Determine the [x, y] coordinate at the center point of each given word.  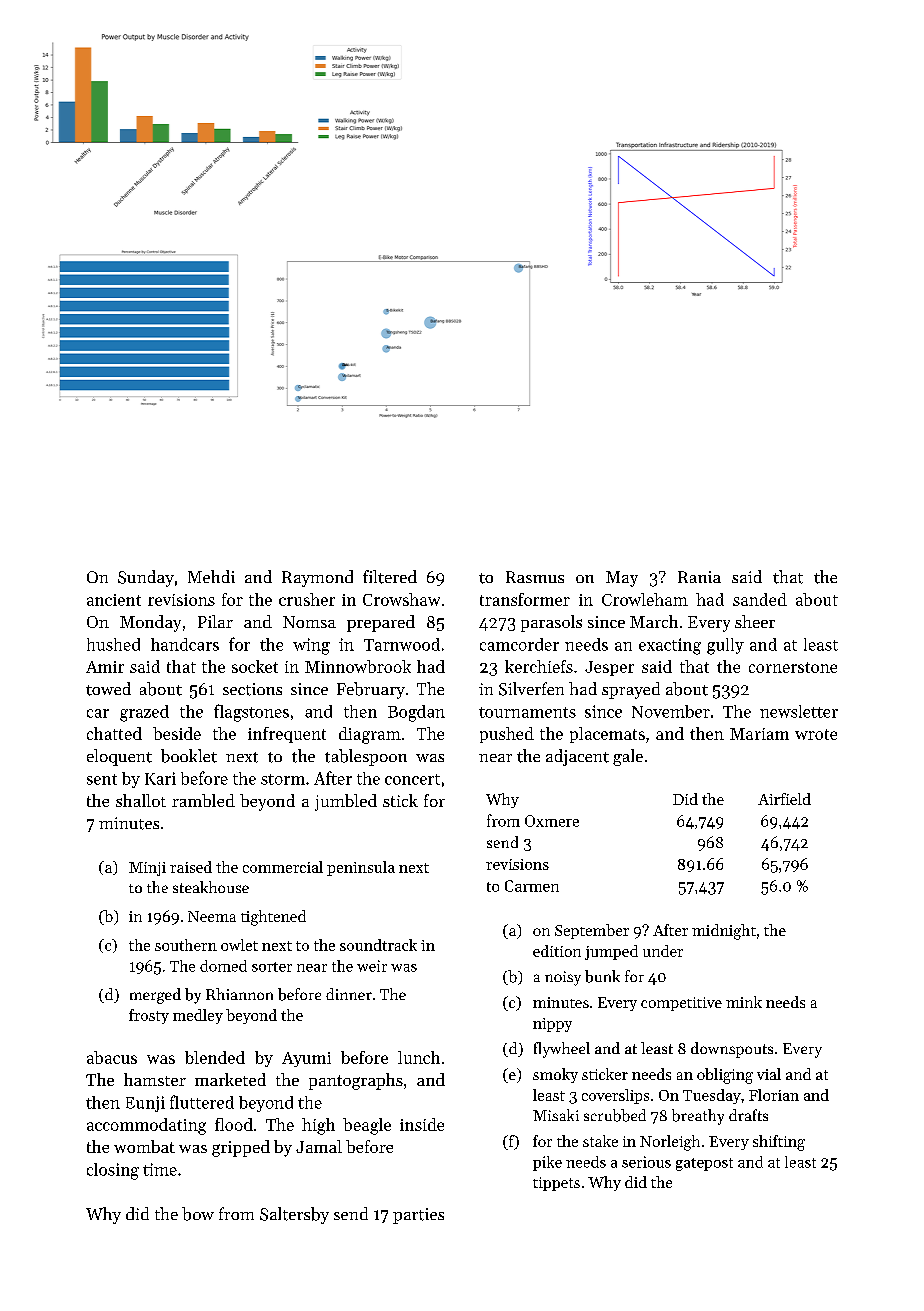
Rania [699, 577]
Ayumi [306, 1059]
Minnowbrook [358, 666]
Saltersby [294, 1215]
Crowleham [645, 599]
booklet [189, 756]
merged [155, 996]
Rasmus [535, 577]
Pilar [215, 621]
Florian [774, 1095]
